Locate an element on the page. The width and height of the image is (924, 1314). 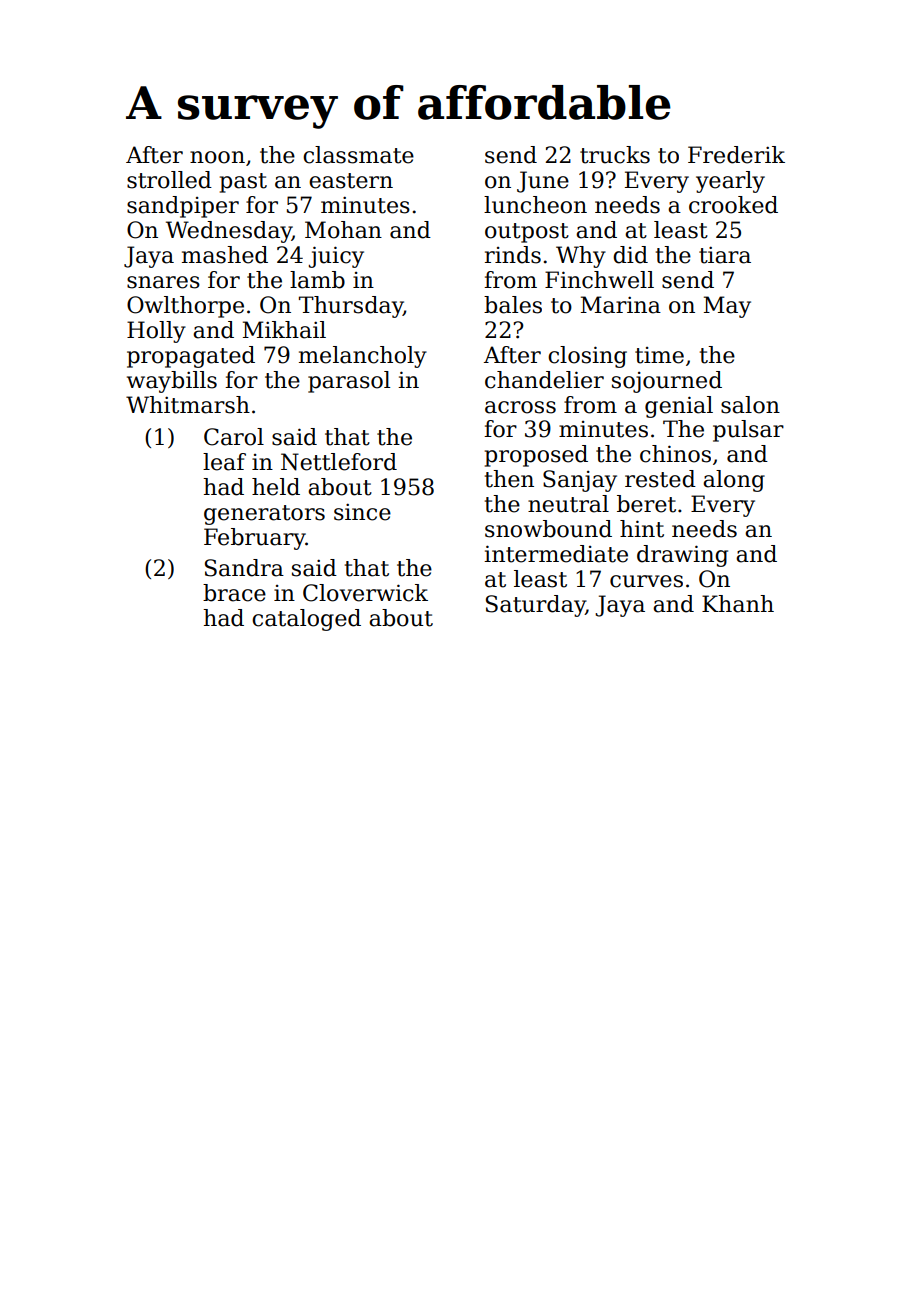
Khanh is located at coordinates (738, 604).
